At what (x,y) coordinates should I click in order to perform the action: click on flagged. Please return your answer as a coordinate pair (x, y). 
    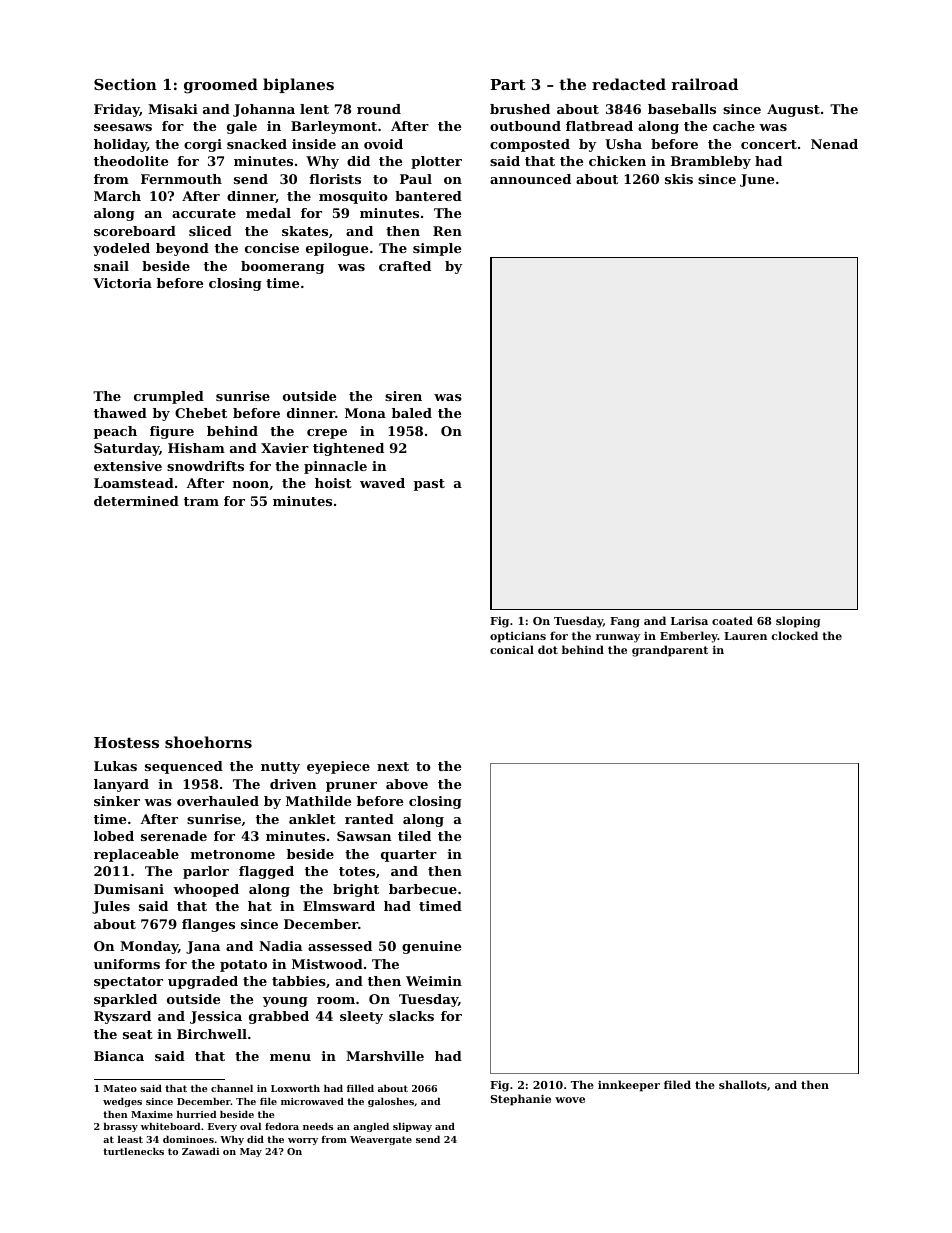
    Looking at the image, I should click on (266, 872).
